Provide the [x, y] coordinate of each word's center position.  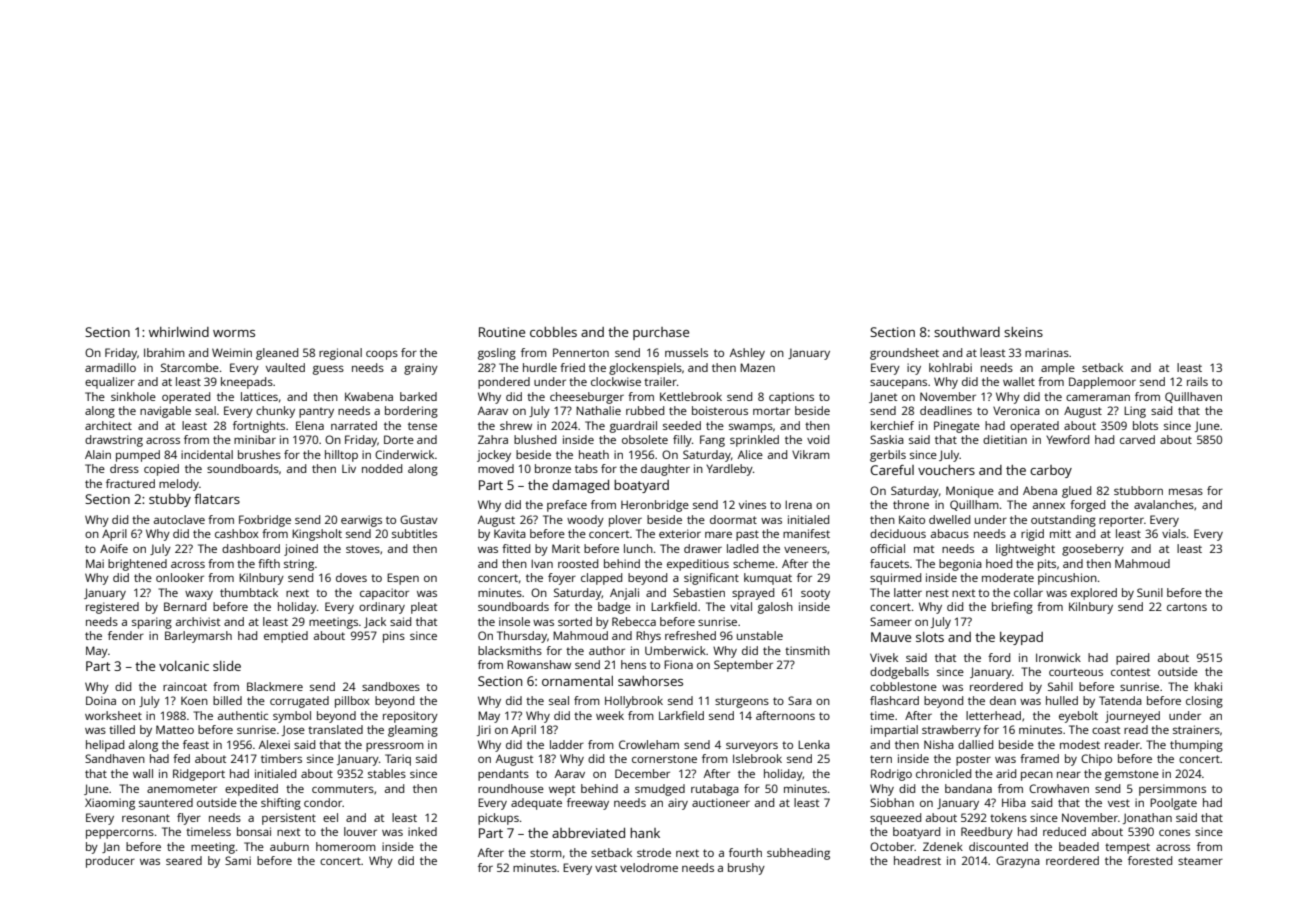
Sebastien [699, 592]
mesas [1186, 491]
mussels [686, 352]
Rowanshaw [539, 664]
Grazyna [1018, 862]
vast [606, 868]
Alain [98, 454]
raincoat [185, 686]
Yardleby [729, 470]
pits [1047, 565]
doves [351, 577]
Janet [883, 397]
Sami [238, 860]
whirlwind [179, 332]
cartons [1187, 607]
